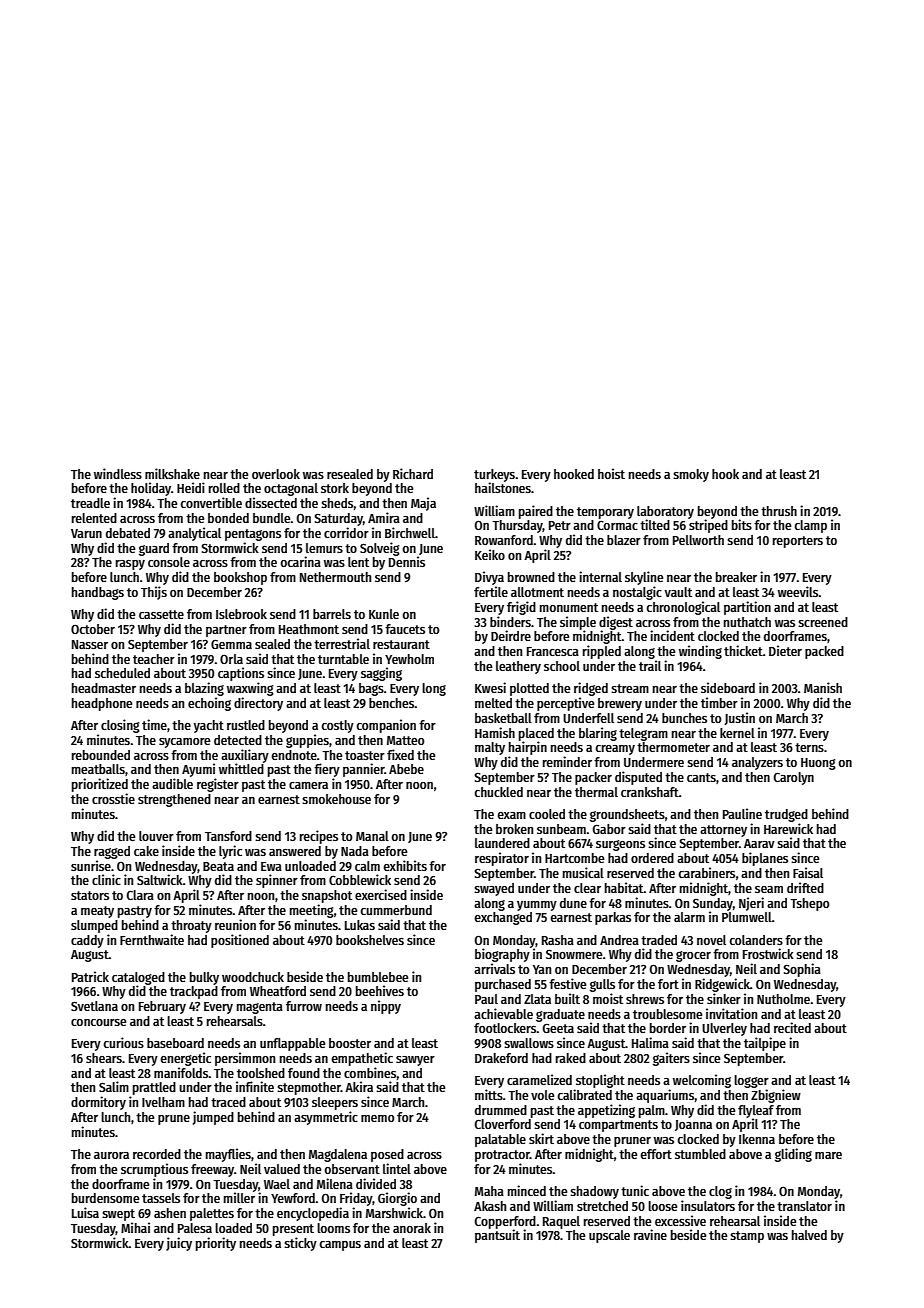  What do you see at coordinates (805, 887) in the page?
I see `drifted` at bounding box center [805, 887].
